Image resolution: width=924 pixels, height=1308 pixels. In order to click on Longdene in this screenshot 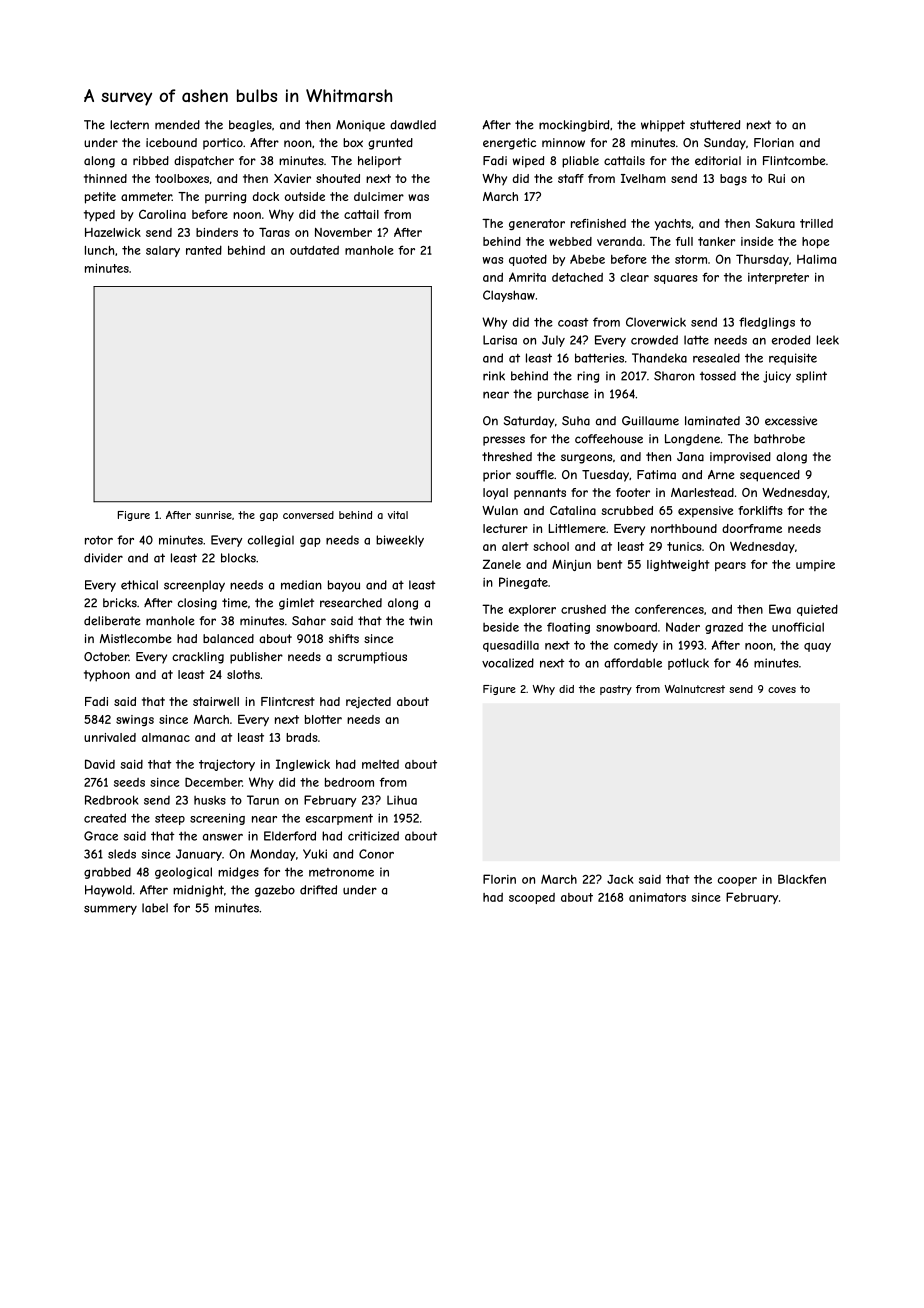, I will do `click(692, 440)`.
